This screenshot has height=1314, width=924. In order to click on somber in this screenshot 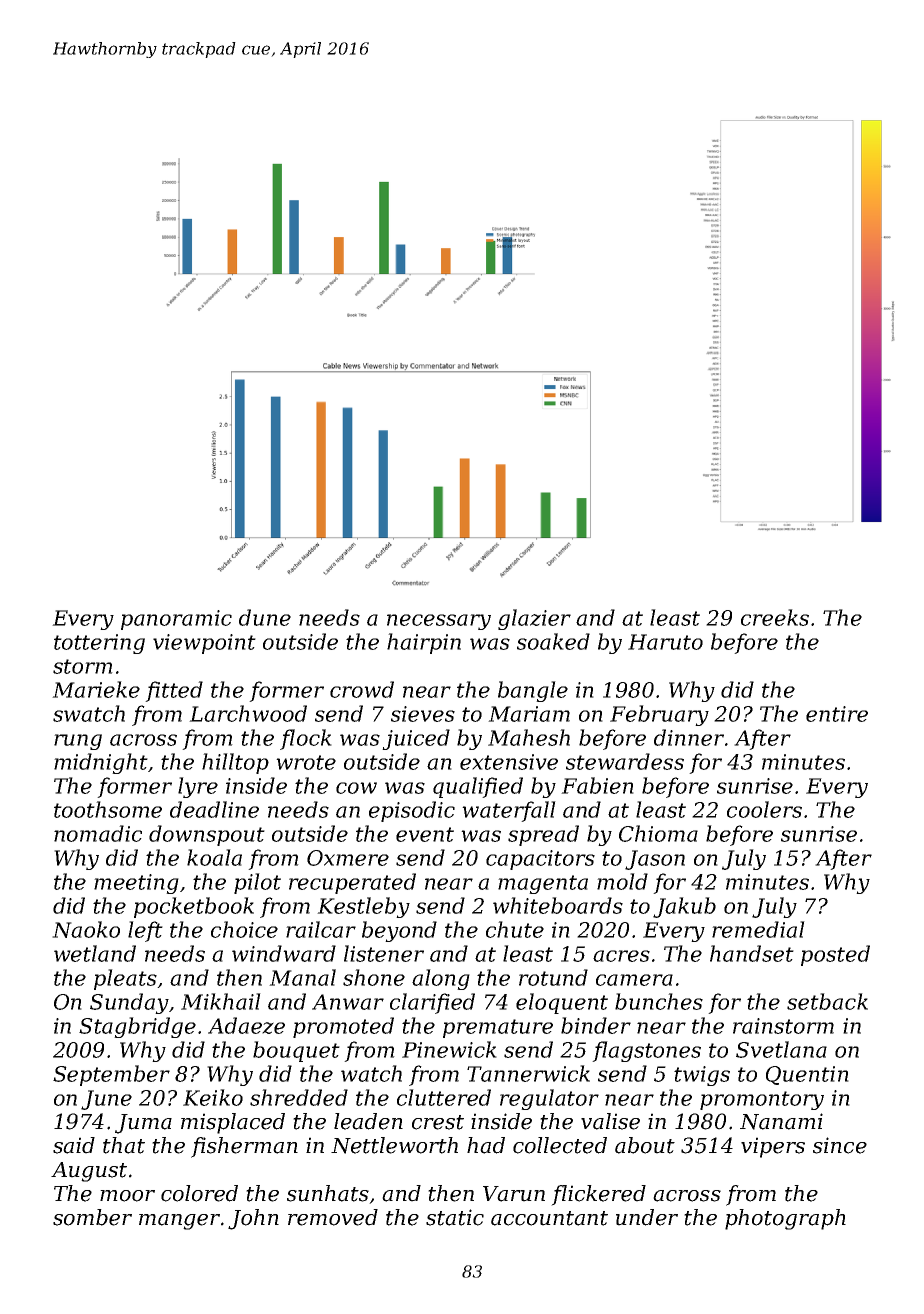, I will do `click(92, 1217)`.
